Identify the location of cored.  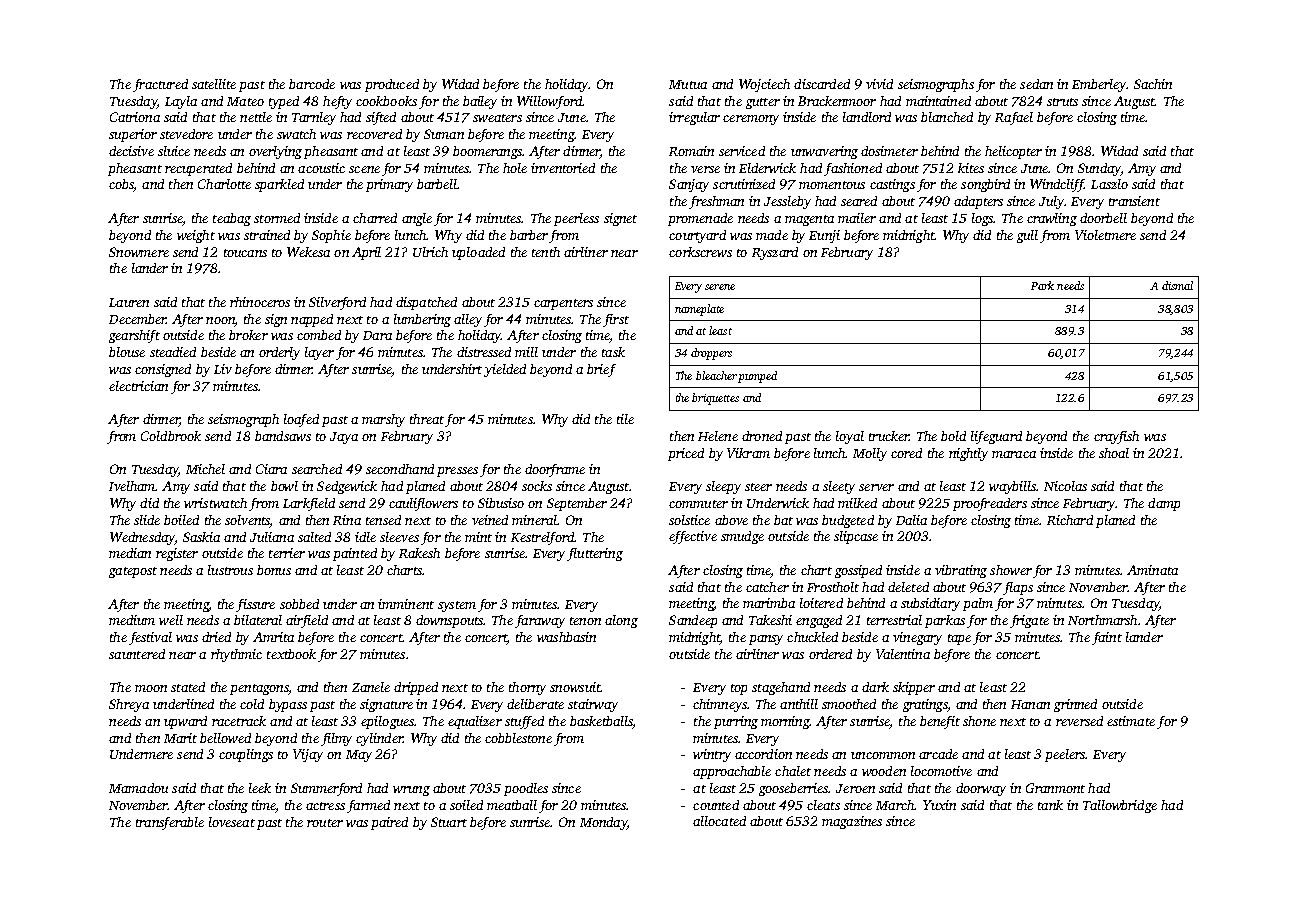
(906, 453).
